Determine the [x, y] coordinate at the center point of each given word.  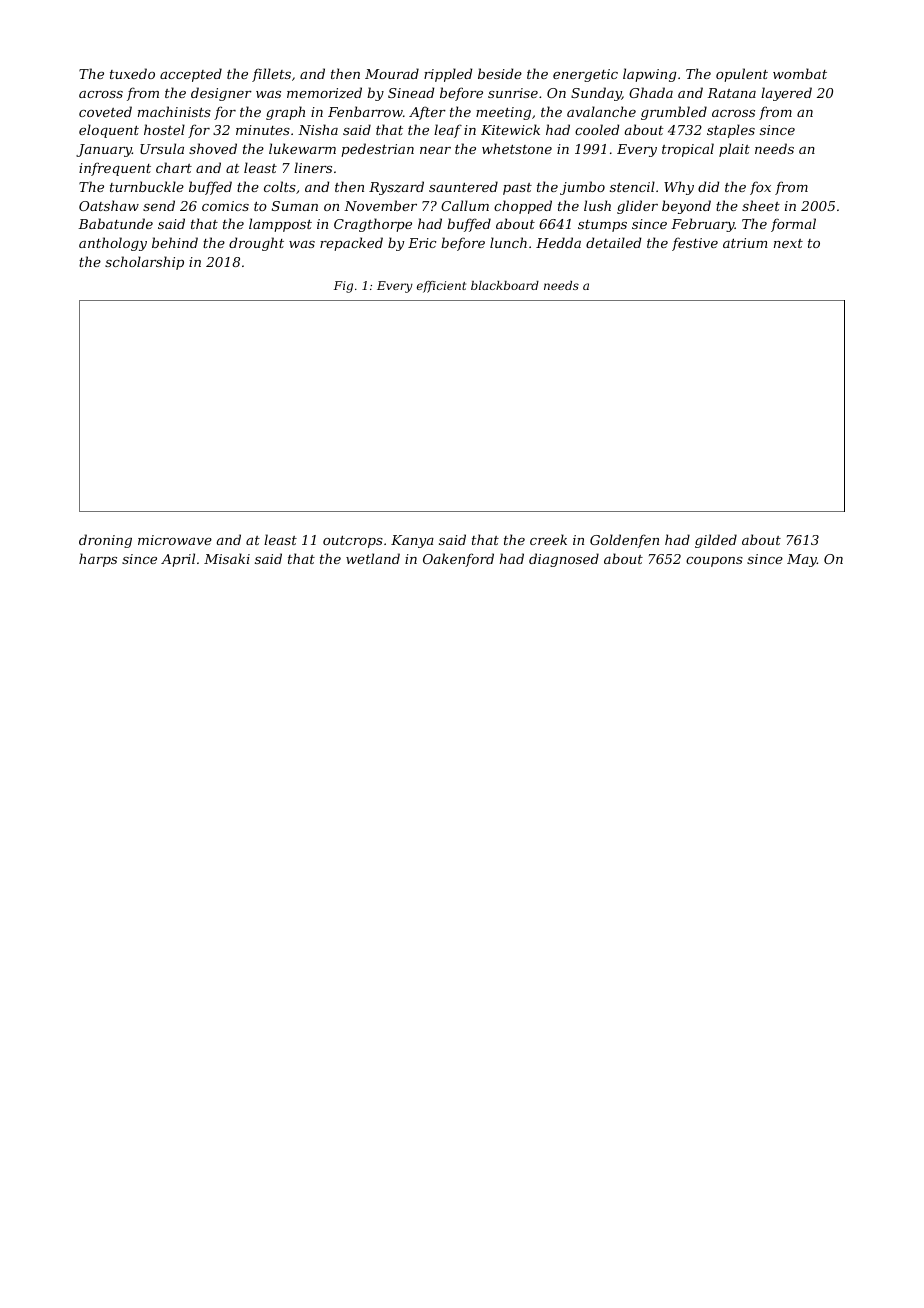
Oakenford [458, 560]
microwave [175, 540]
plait [734, 150]
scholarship [144, 263]
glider [637, 207]
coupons [714, 562]
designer [221, 94]
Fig [343, 287]
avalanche [601, 111]
